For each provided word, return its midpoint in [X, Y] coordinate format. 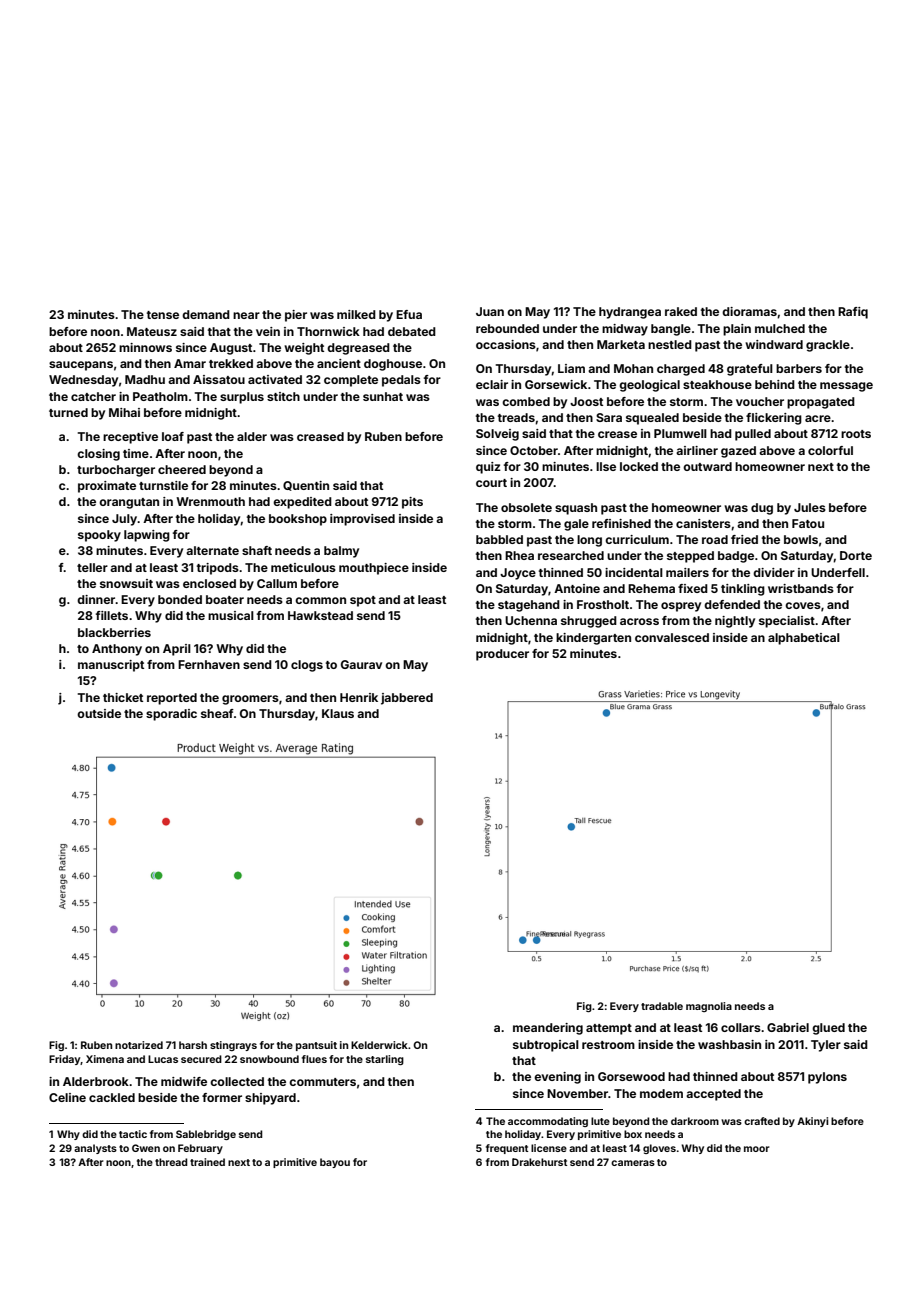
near [246, 315]
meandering [548, 1029]
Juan [490, 311]
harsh [193, 1045]
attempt [609, 1029]
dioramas [749, 311]
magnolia [709, 1007]
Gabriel [788, 1027]
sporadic [171, 715]
